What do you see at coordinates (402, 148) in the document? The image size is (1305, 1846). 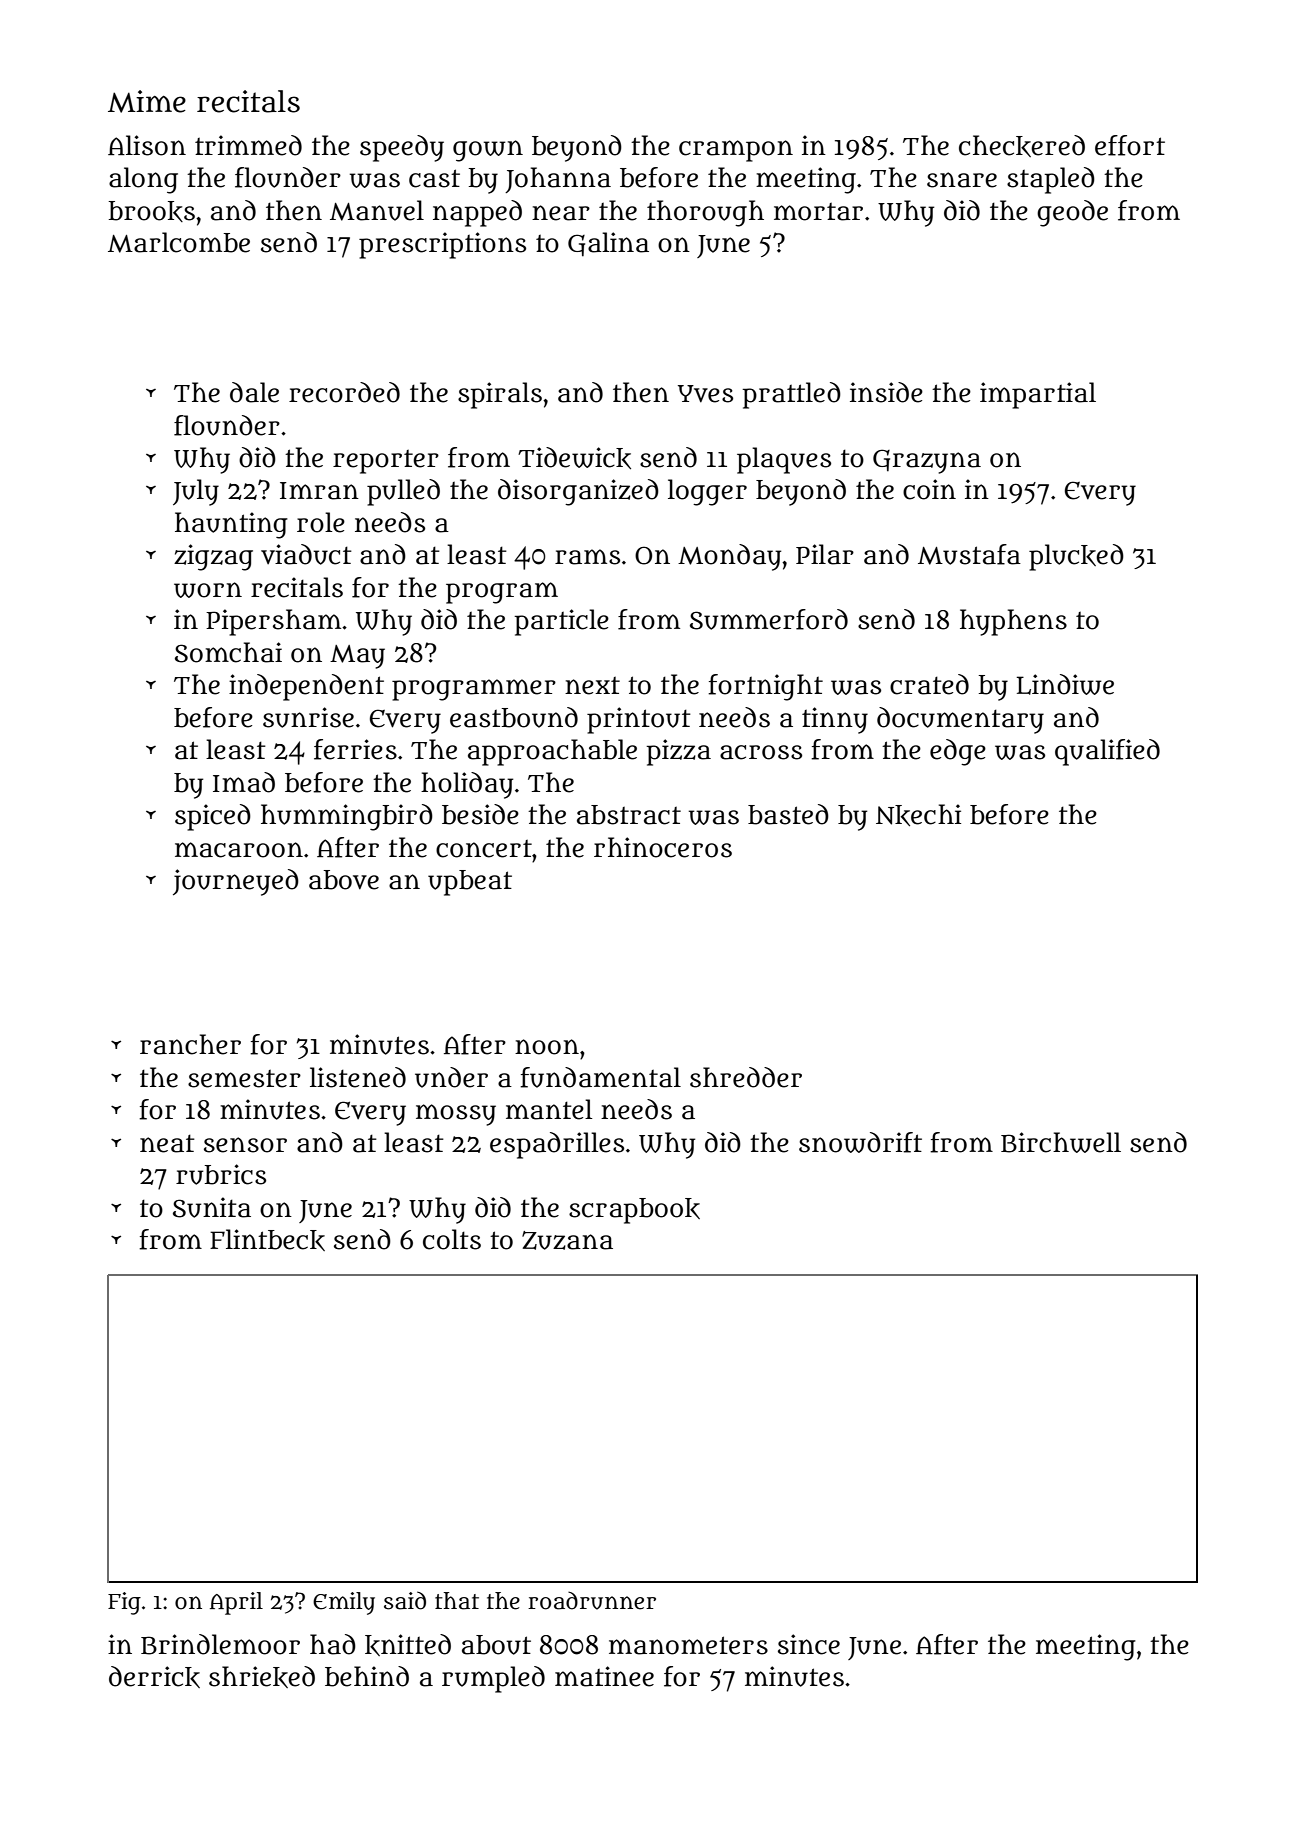 I see `speedy` at bounding box center [402, 148].
